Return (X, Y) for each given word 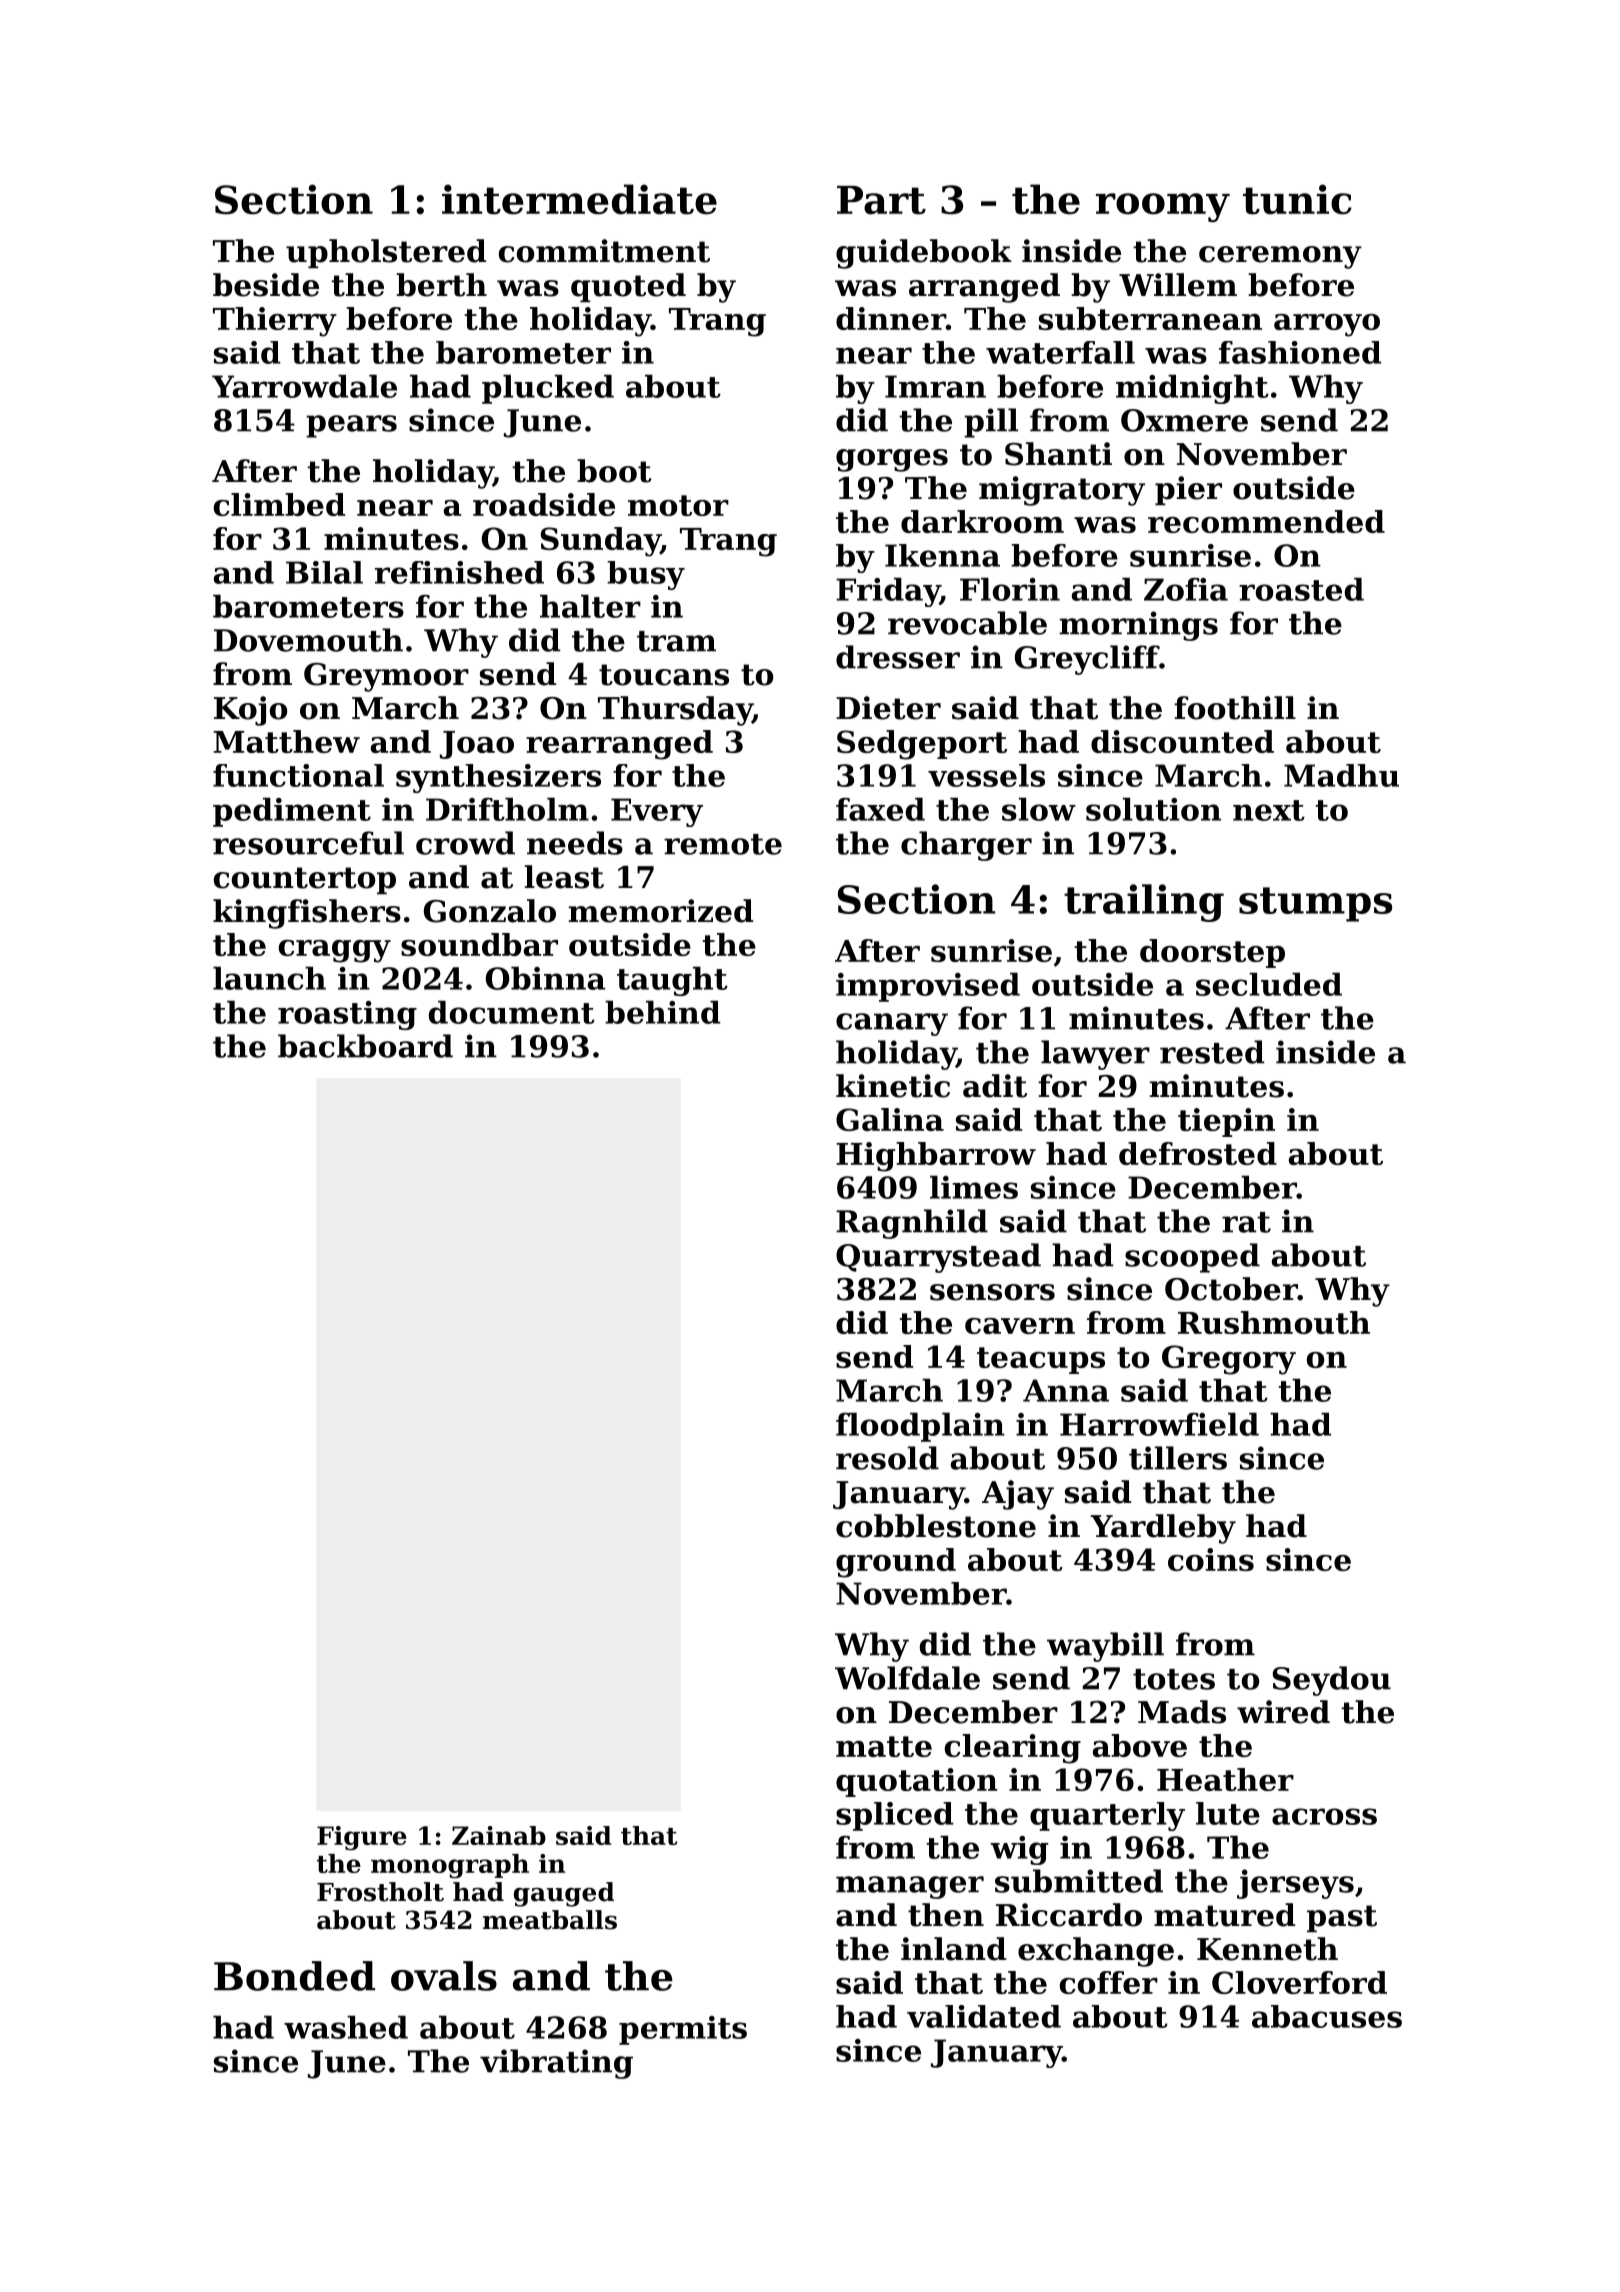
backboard (365, 1046)
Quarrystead (938, 1258)
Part (881, 200)
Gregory (1229, 1360)
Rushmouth (1274, 1322)
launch (269, 978)
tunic (1297, 199)
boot (614, 471)
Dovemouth (308, 640)
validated (984, 2016)
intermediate (579, 199)
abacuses (1327, 2016)
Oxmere (1184, 420)
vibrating (556, 2064)
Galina (890, 1119)
